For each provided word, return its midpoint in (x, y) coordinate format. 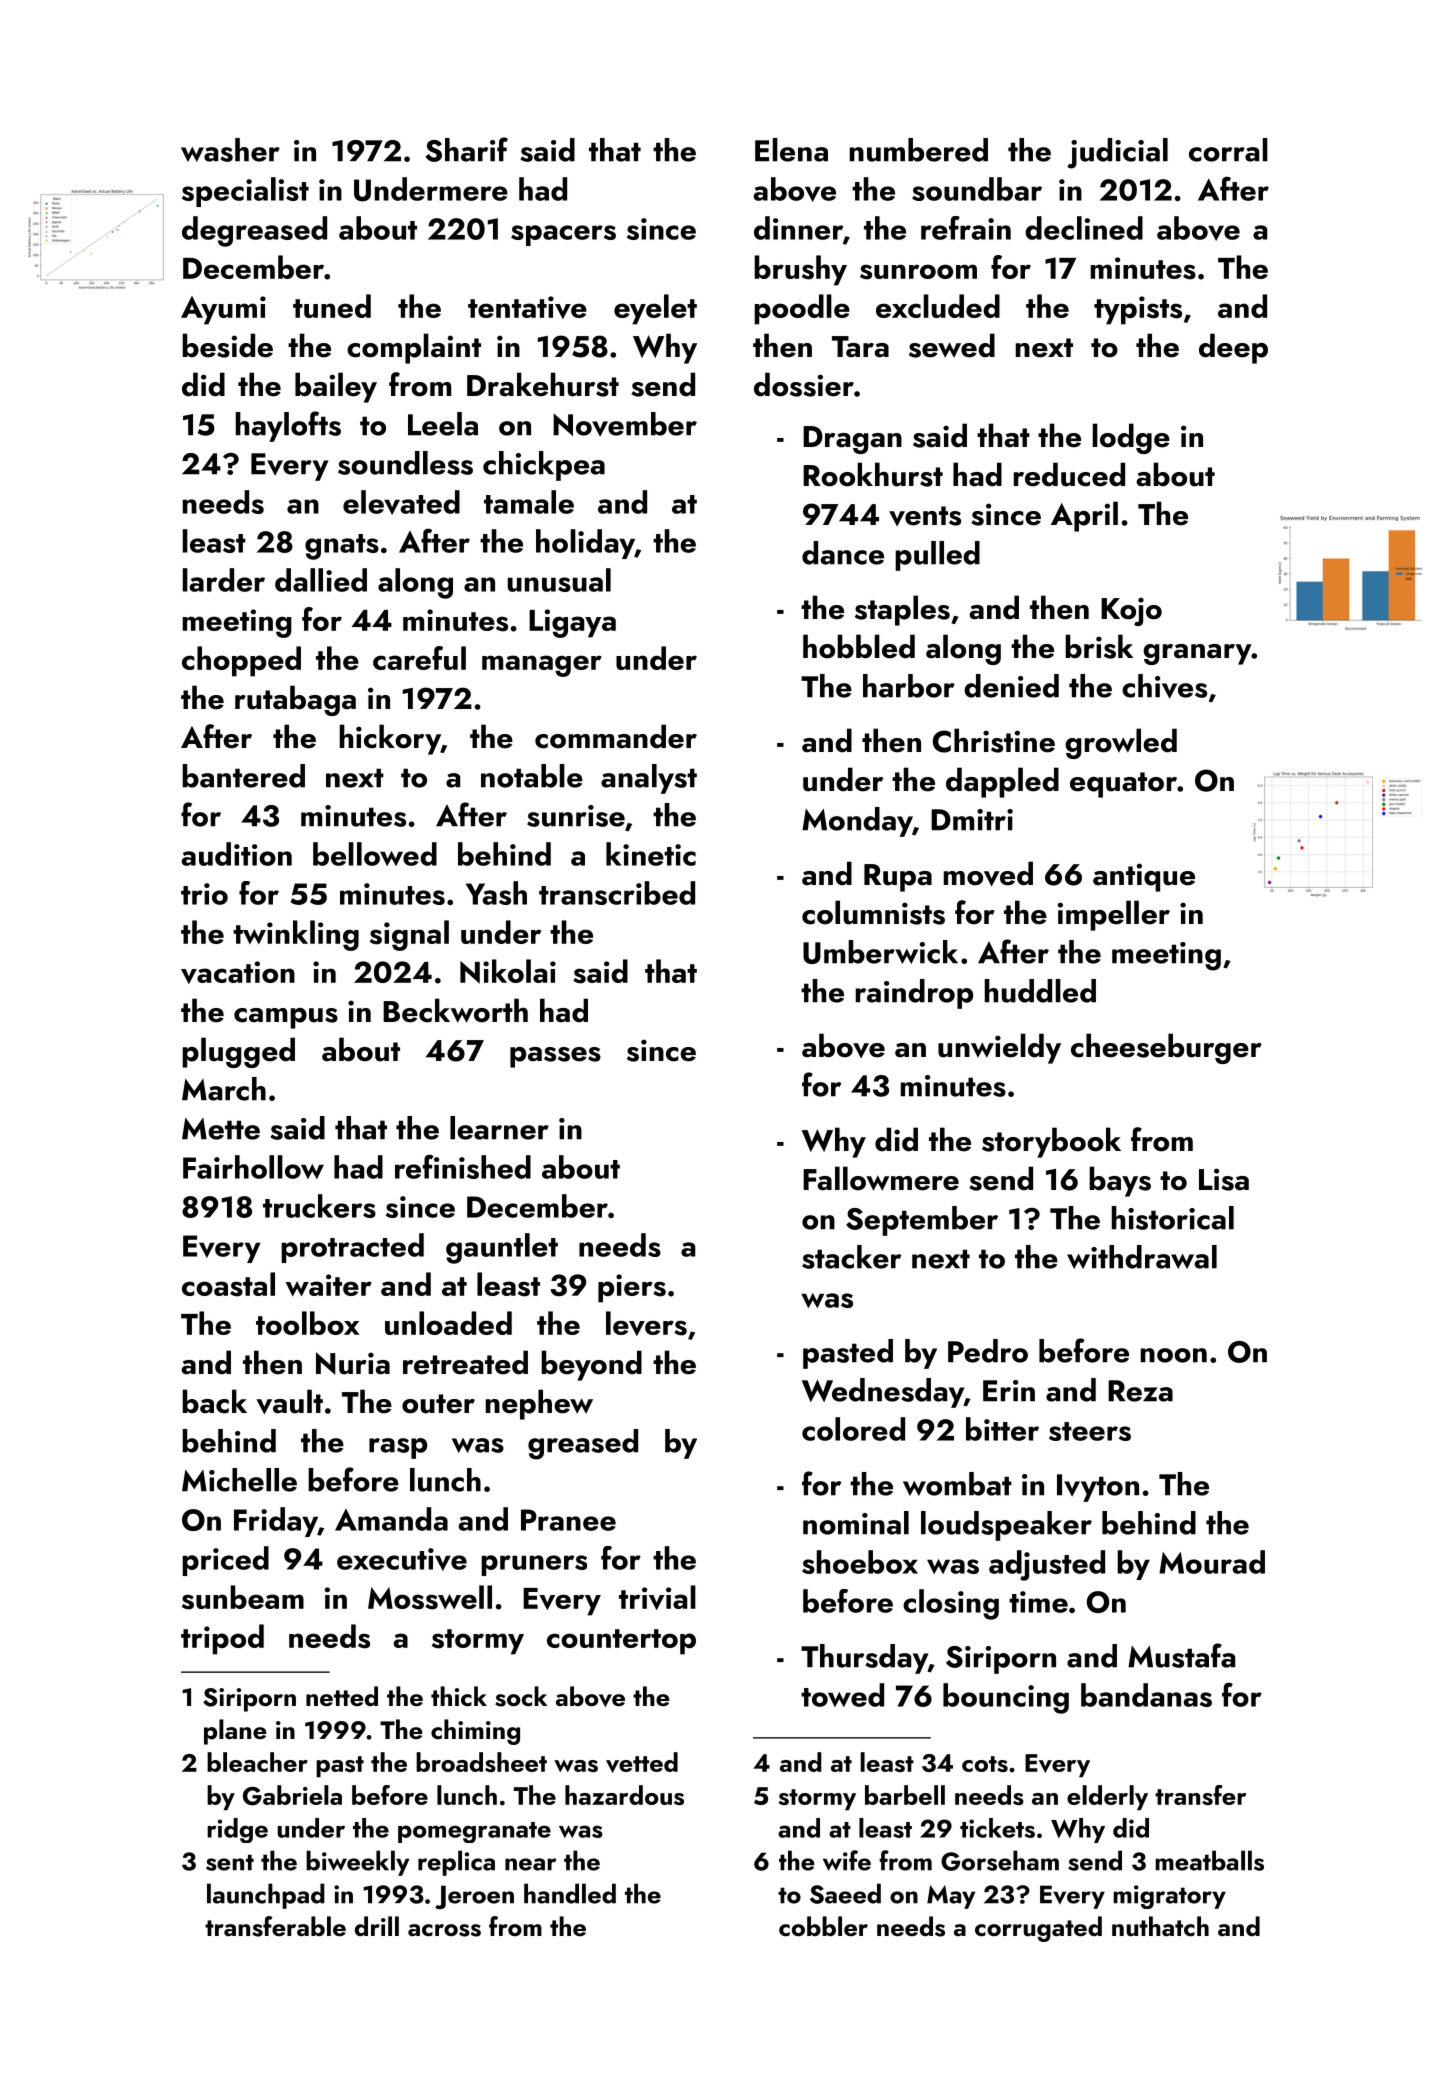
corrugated (1038, 1929)
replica (456, 1863)
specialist (245, 192)
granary (1197, 654)
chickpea (544, 466)
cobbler (823, 1926)
